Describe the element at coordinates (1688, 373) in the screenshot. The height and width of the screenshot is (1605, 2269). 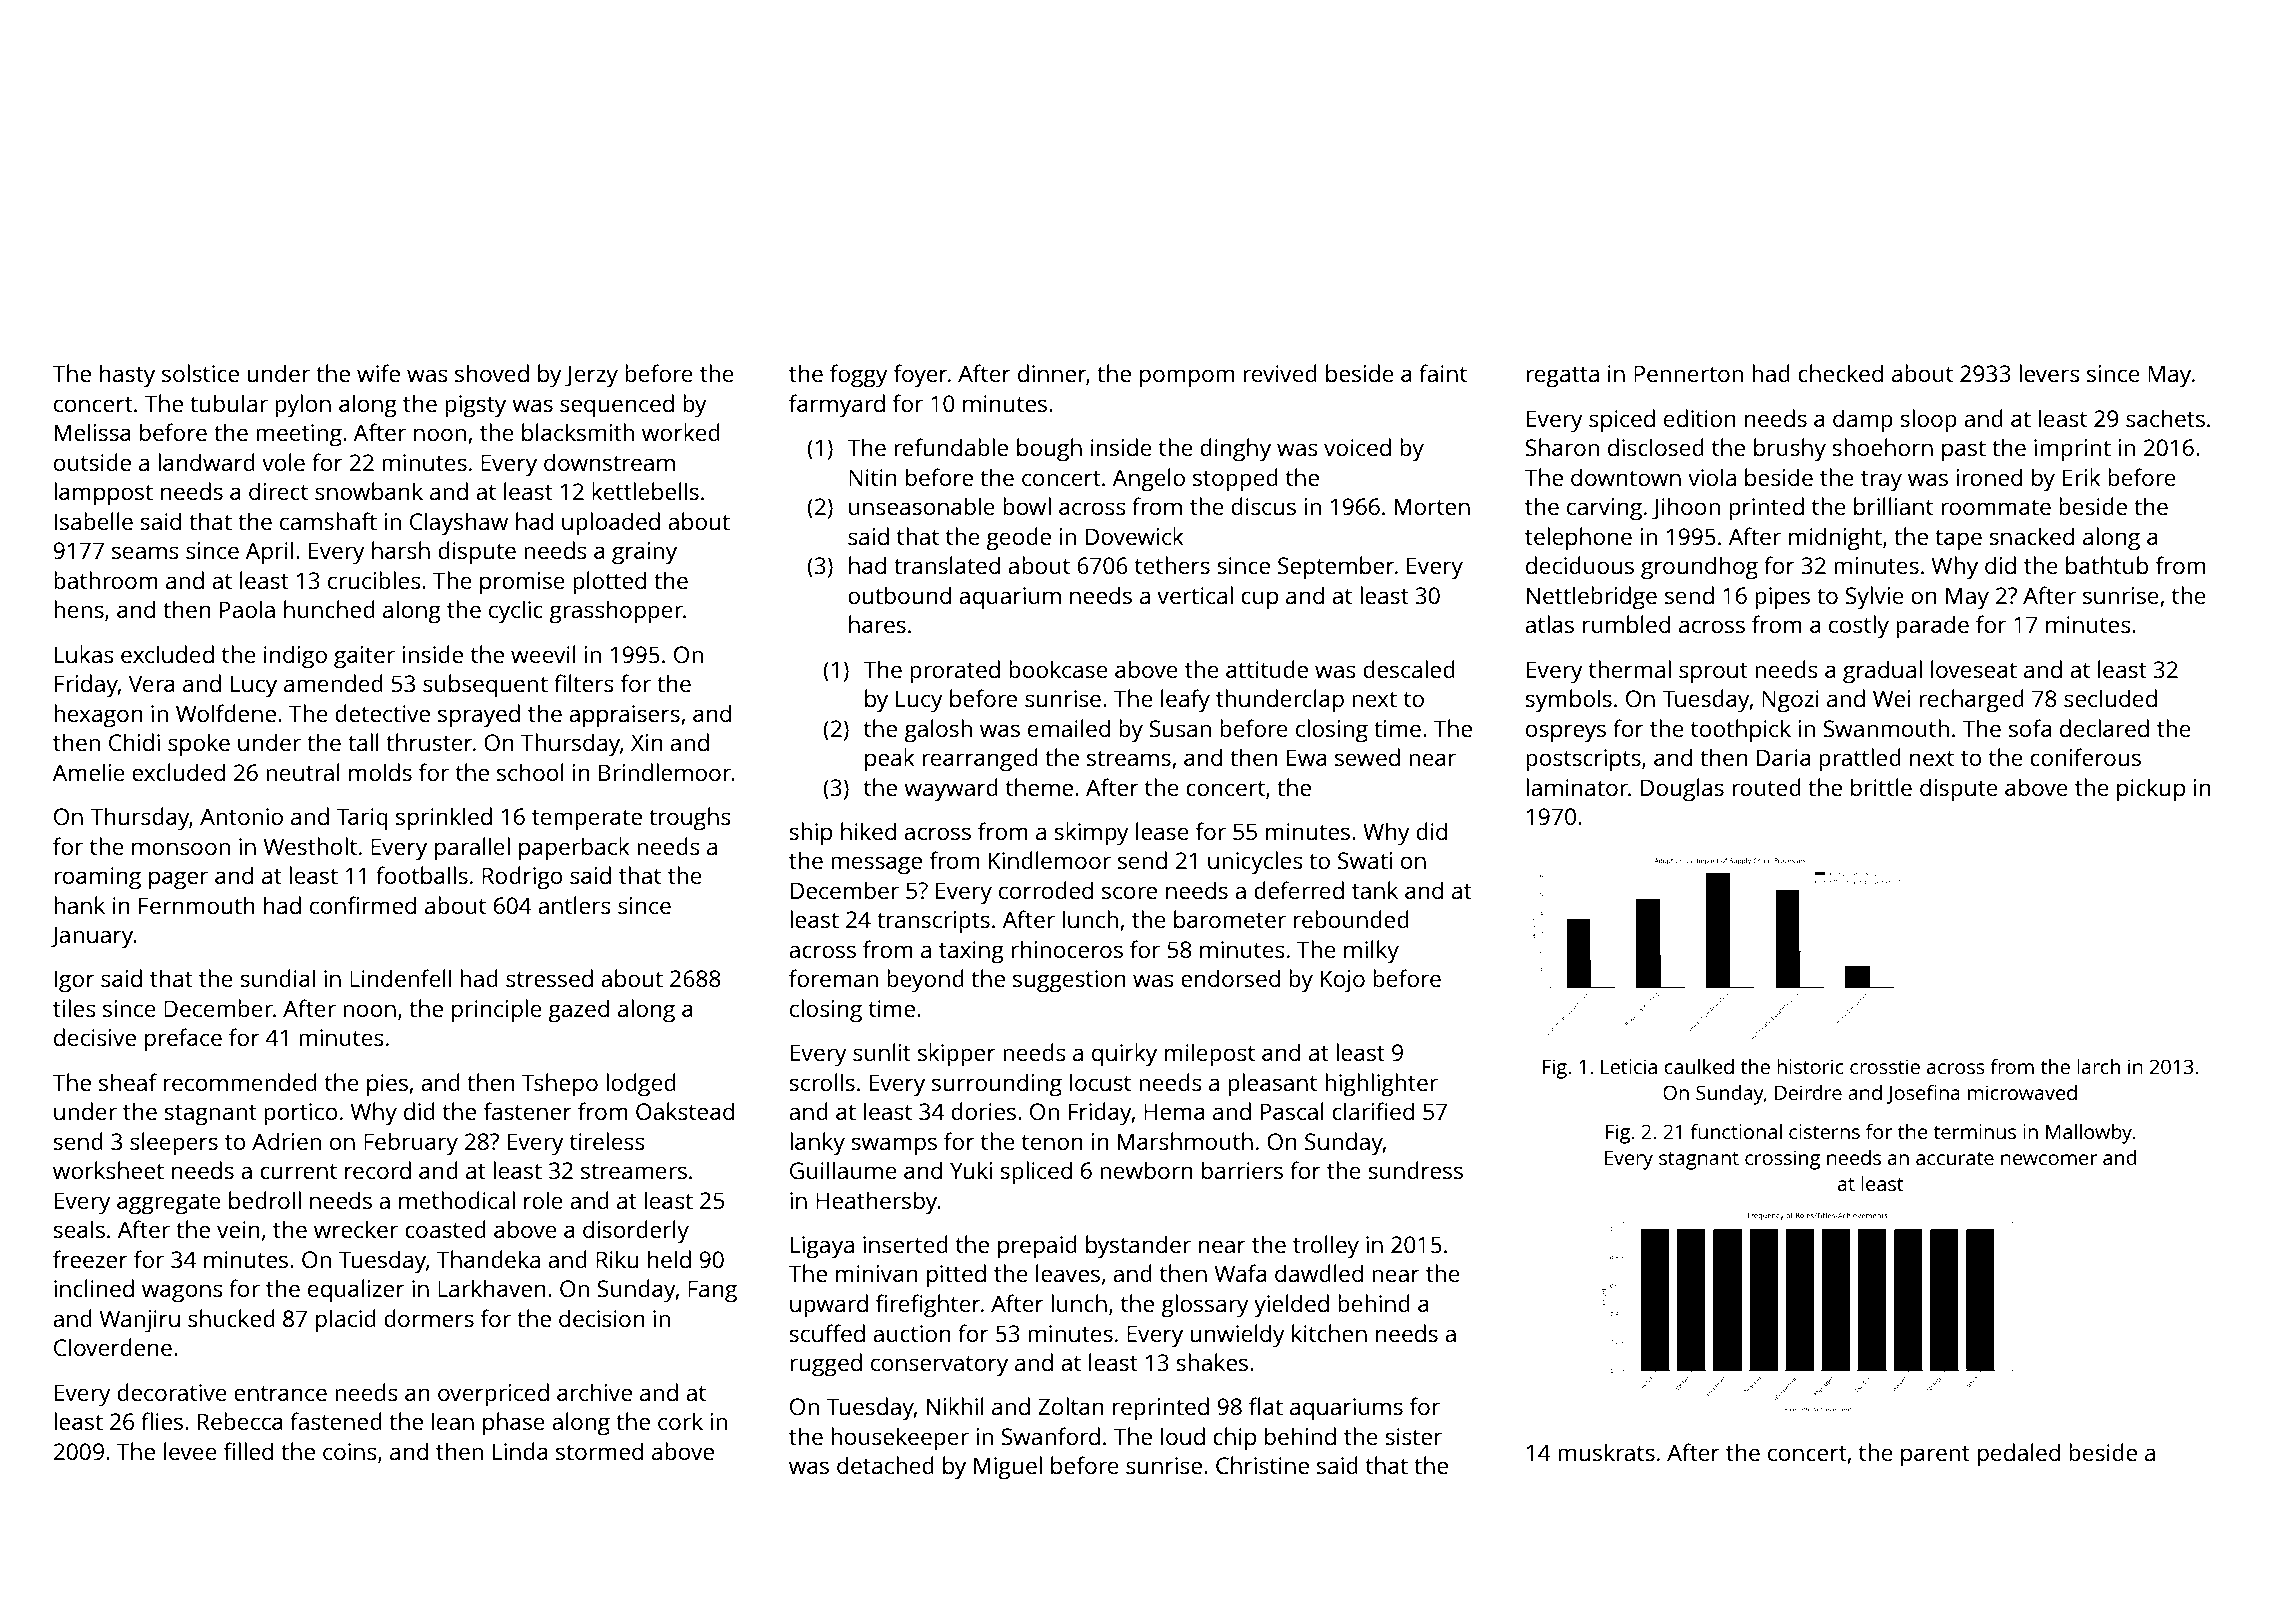
I see `Pennerton` at that location.
